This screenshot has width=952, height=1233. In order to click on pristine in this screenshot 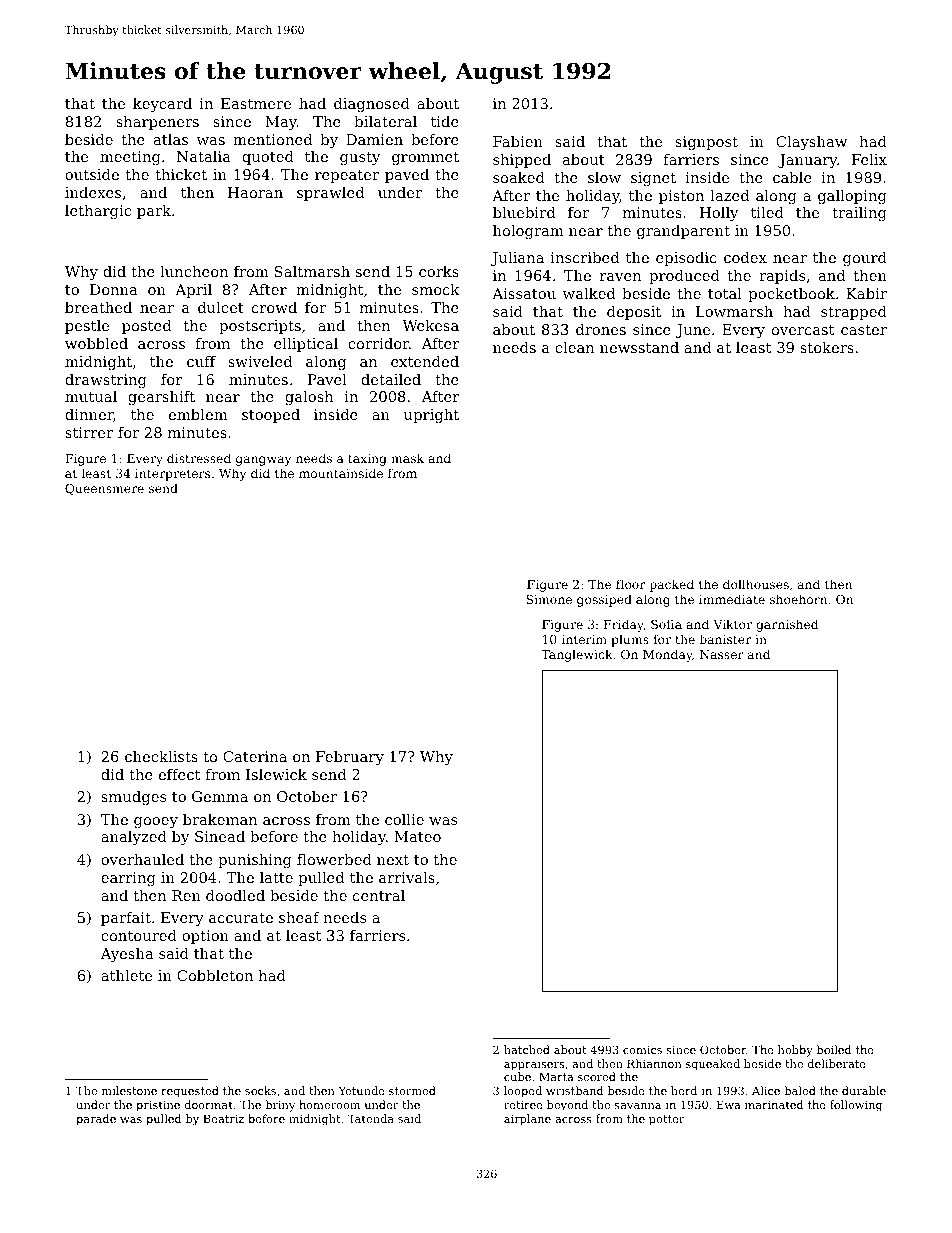, I will do `click(158, 1106)`.
